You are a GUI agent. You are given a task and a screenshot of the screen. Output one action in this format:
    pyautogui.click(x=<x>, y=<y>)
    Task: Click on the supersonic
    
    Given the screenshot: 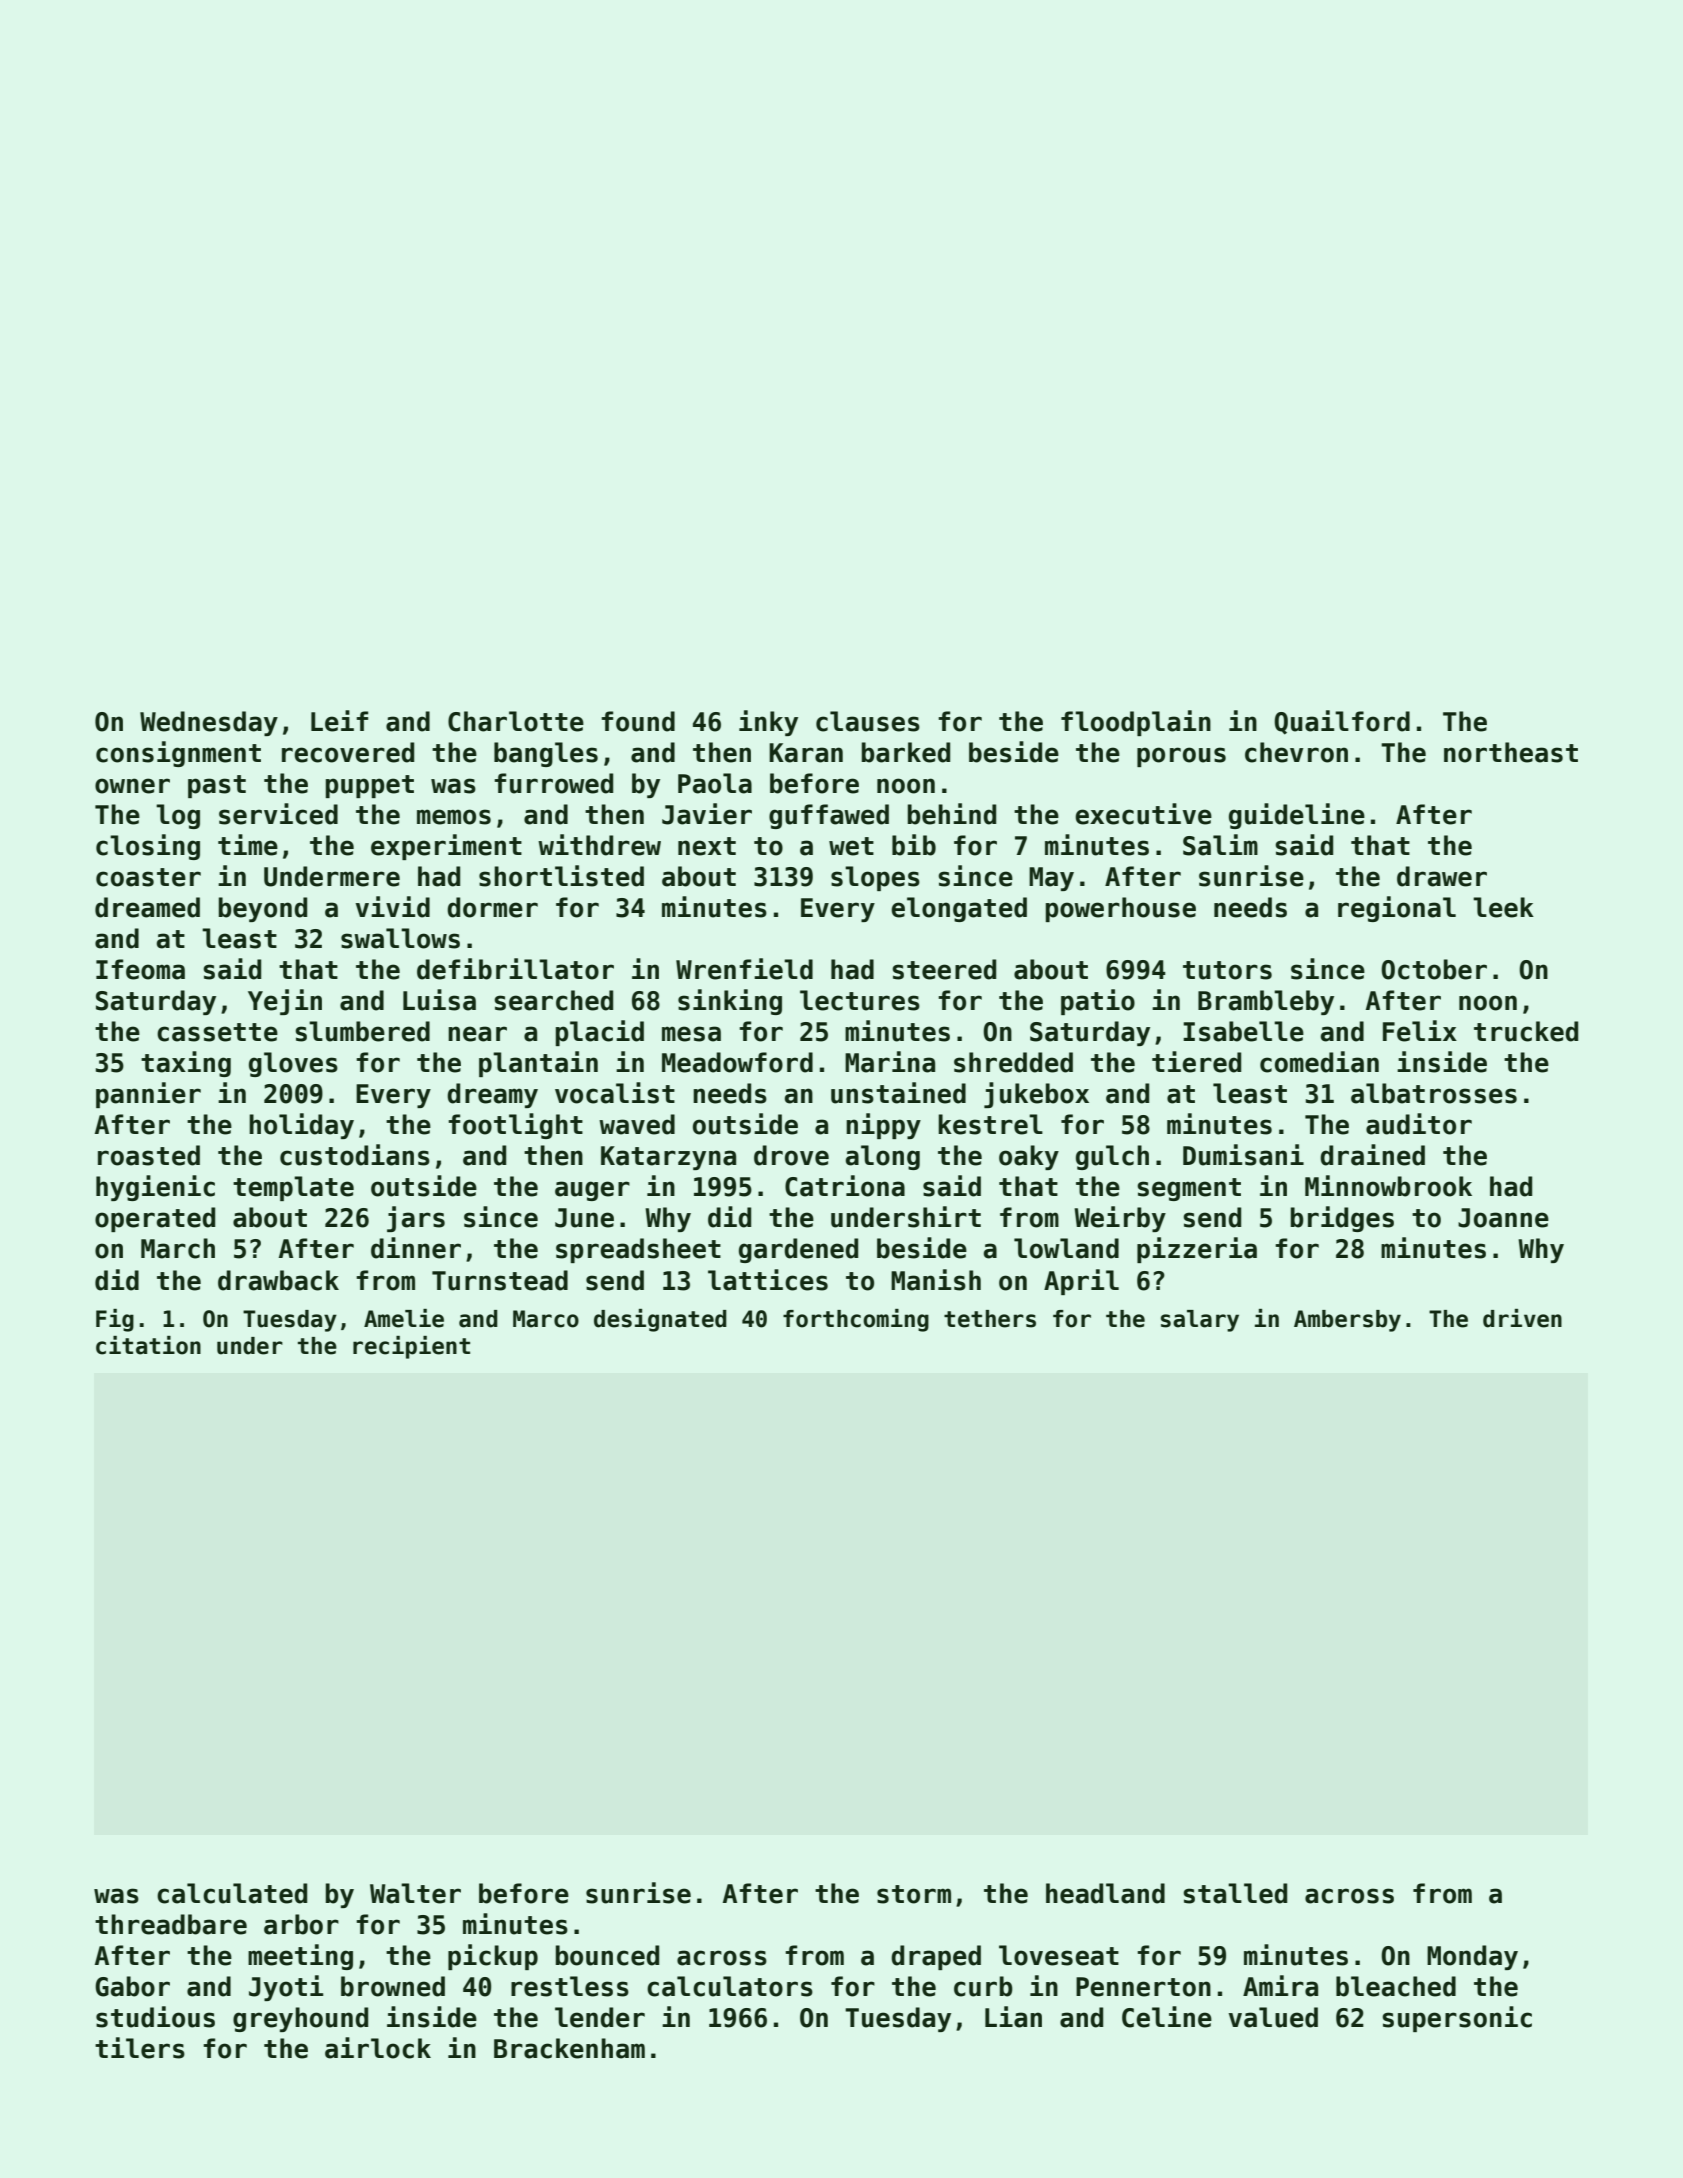 What is the action you would take?
    pyautogui.click(x=1457, y=2019)
